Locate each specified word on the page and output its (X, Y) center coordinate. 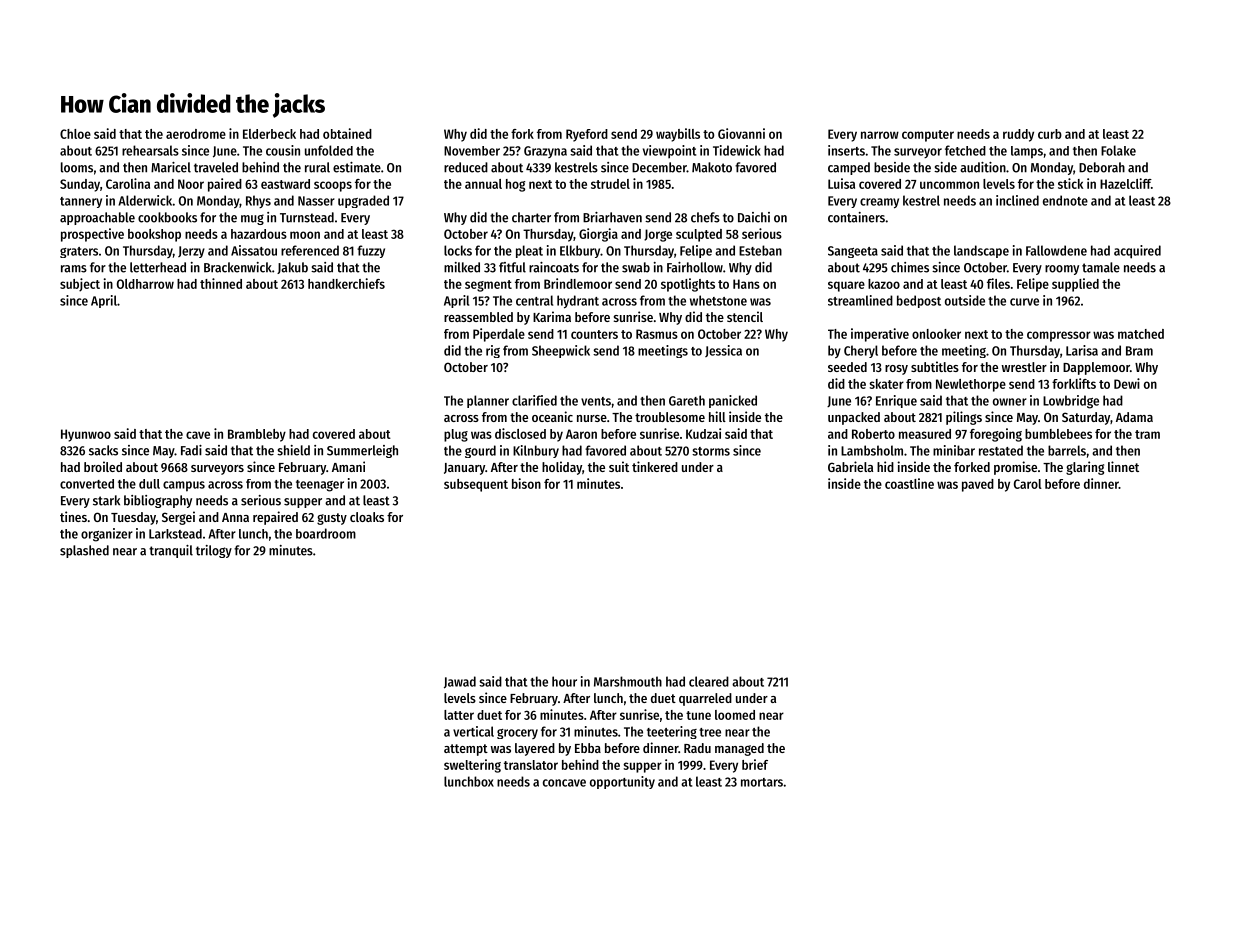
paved (978, 485)
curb (1050, 134)
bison (526, 483)
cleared (709, 681)
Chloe (75, 134)
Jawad (460, 682)
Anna (235, 517)
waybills (678, 135)
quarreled (705, 699)
